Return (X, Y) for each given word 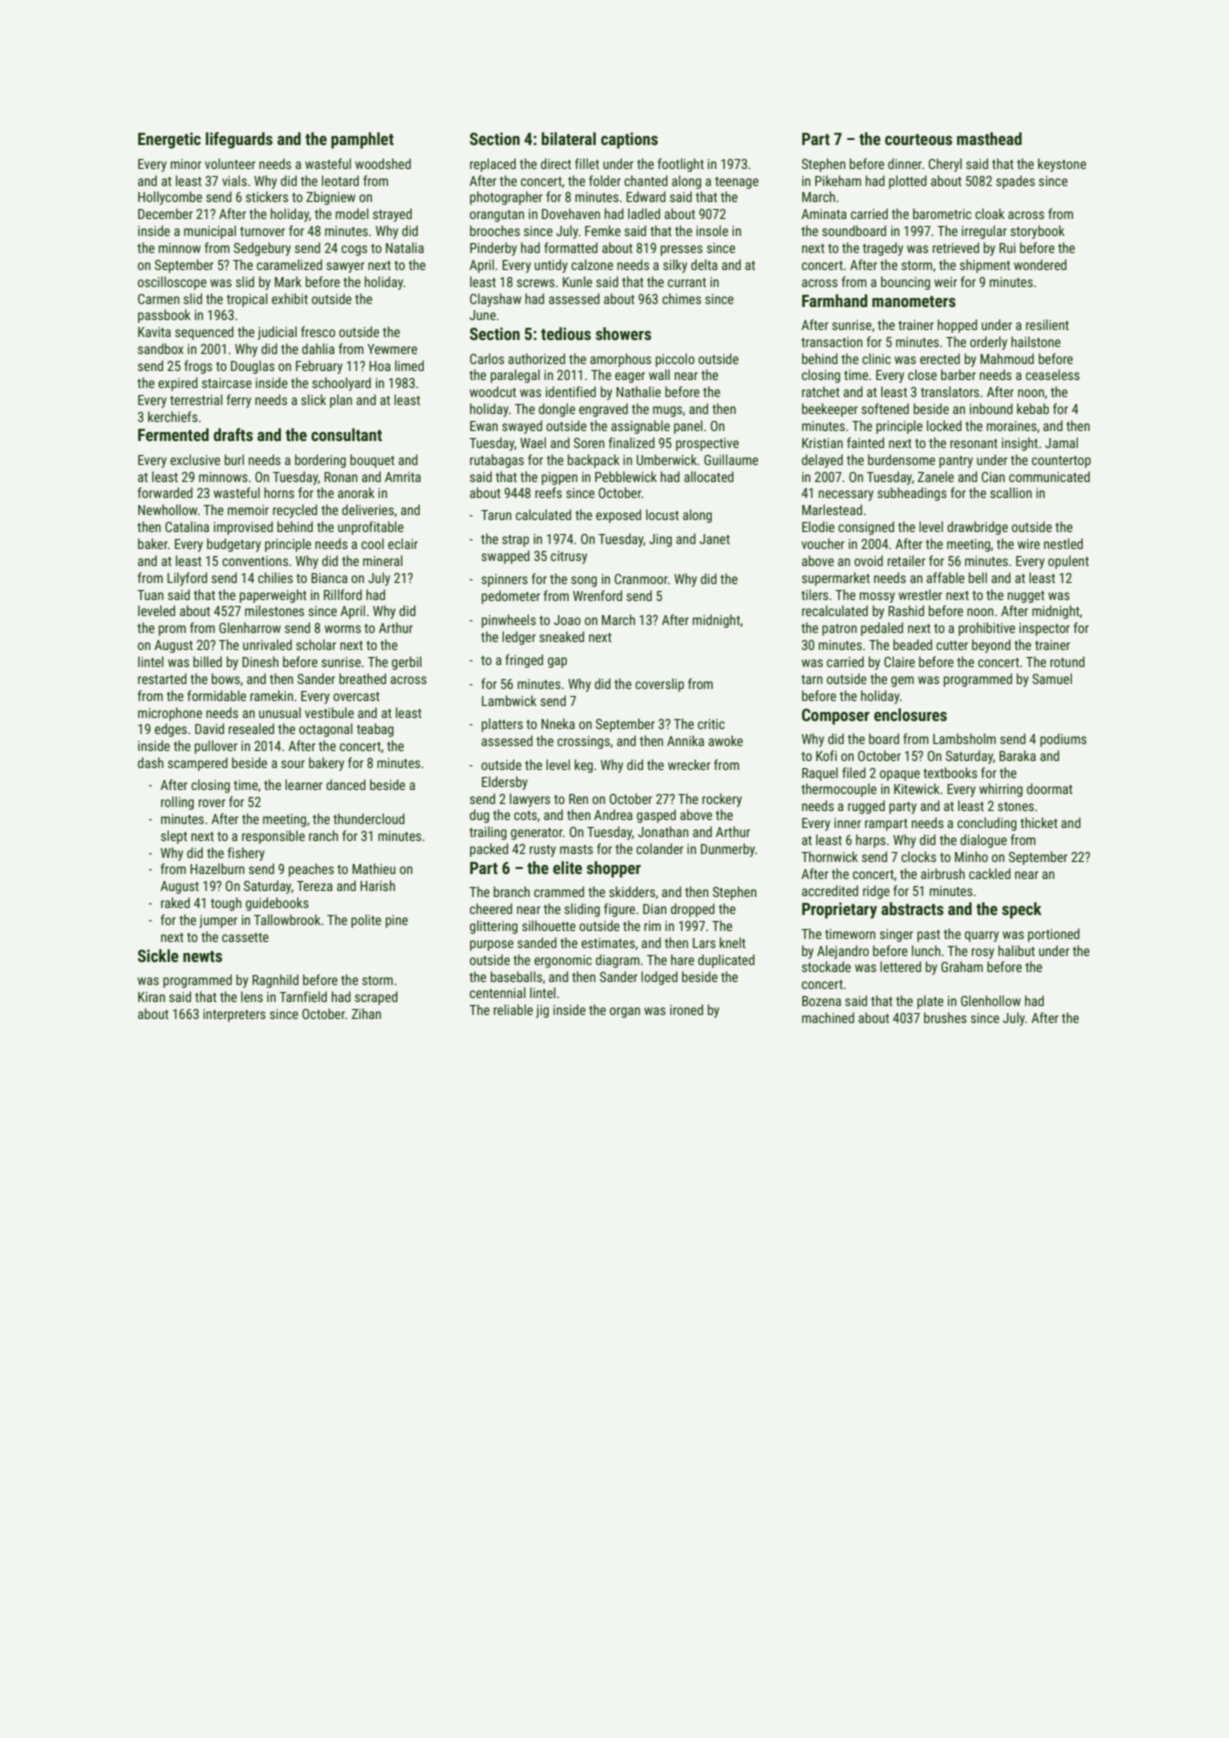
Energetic (169, 140)
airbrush (943, 873)
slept (174, 837)
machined (828, 1017)
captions (629, 140)
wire (1029, 544)
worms (343, 629)
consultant (346, 434)
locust (662, 514)
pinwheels (509, 621)
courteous (918, 139)
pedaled (882, 629)
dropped (693, 910)
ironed (686, 1009)
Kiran (151, 997)
